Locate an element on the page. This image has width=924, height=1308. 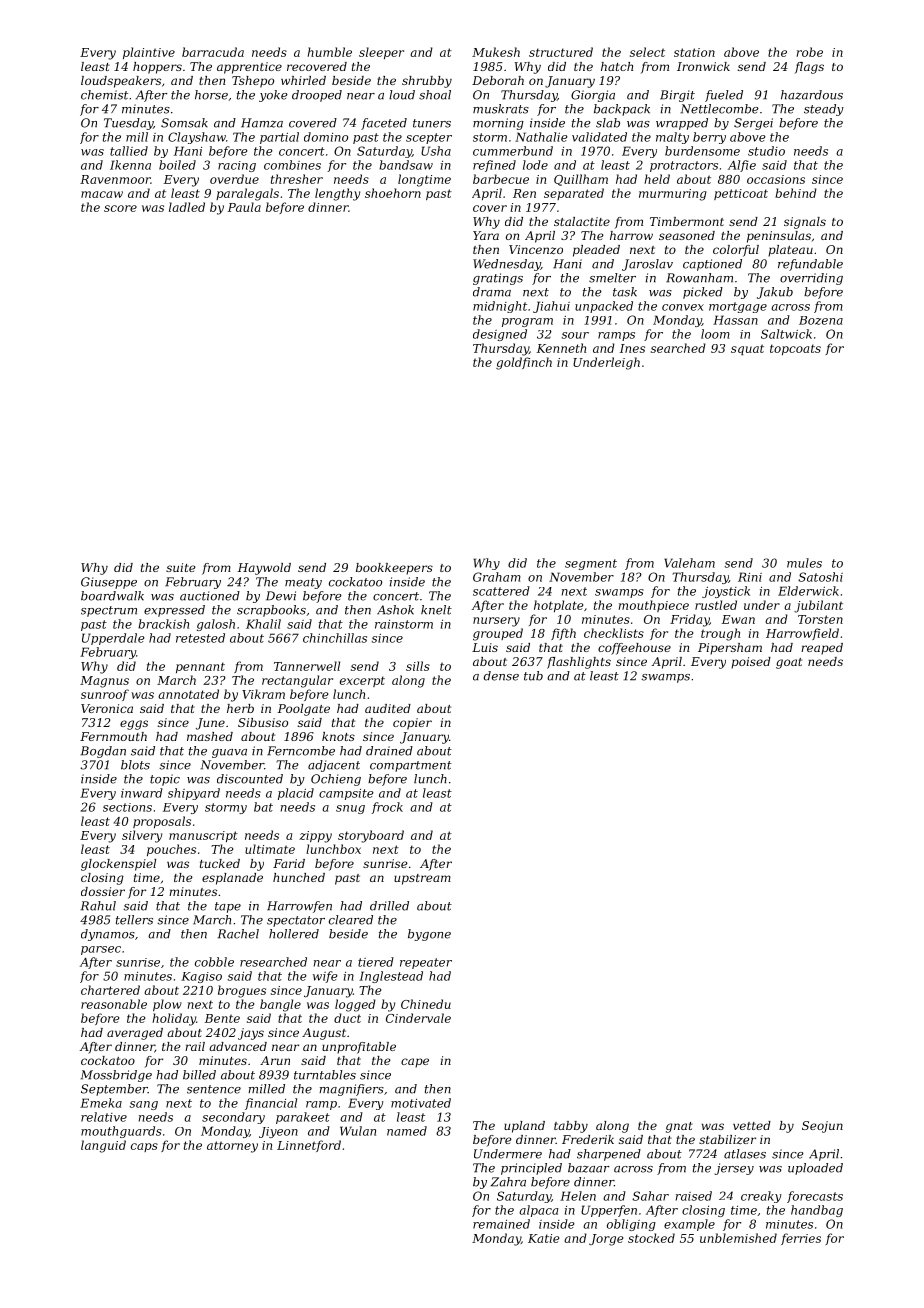
Kagiso is located at coordinates (201, 977).
